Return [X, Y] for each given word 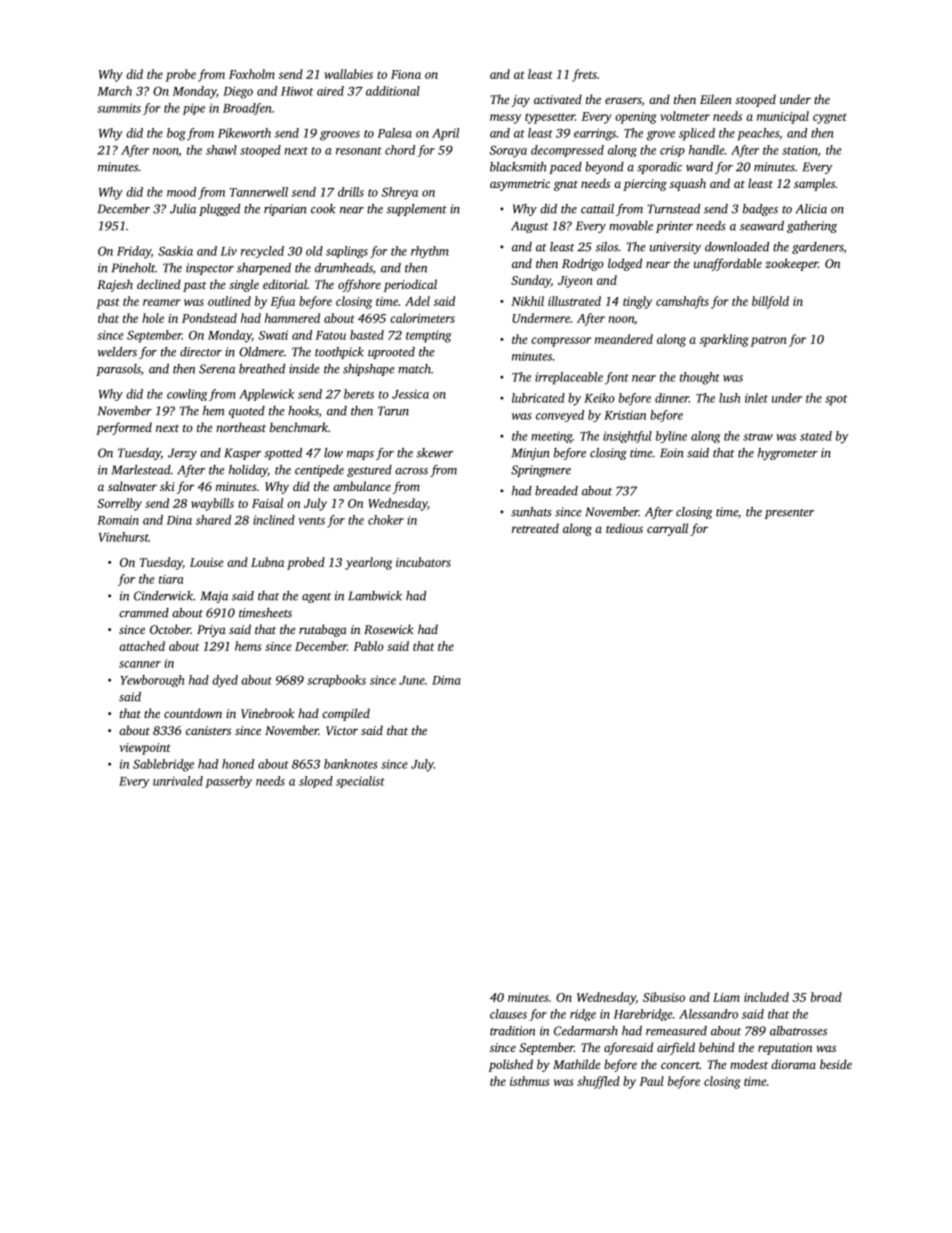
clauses [508, 1014]
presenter [789, 514]
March [114, 91]
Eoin [672, 453]
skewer [435, 453]
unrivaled [178, 781]
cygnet [830, 118]
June [412, 680]
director [201, 352]
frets [584, 75]
